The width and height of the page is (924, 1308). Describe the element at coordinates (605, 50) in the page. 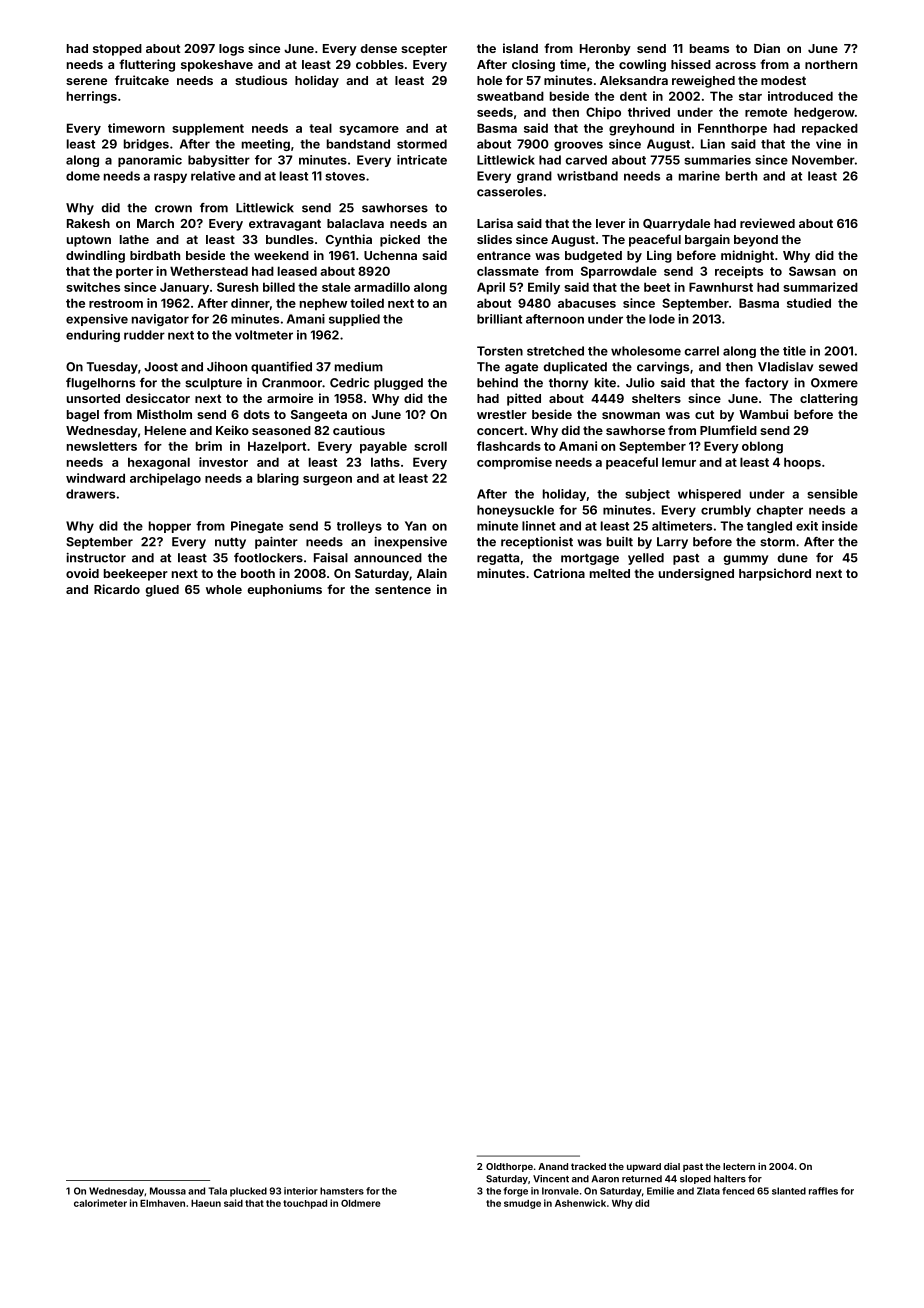

I see `Heronby` at that location.
